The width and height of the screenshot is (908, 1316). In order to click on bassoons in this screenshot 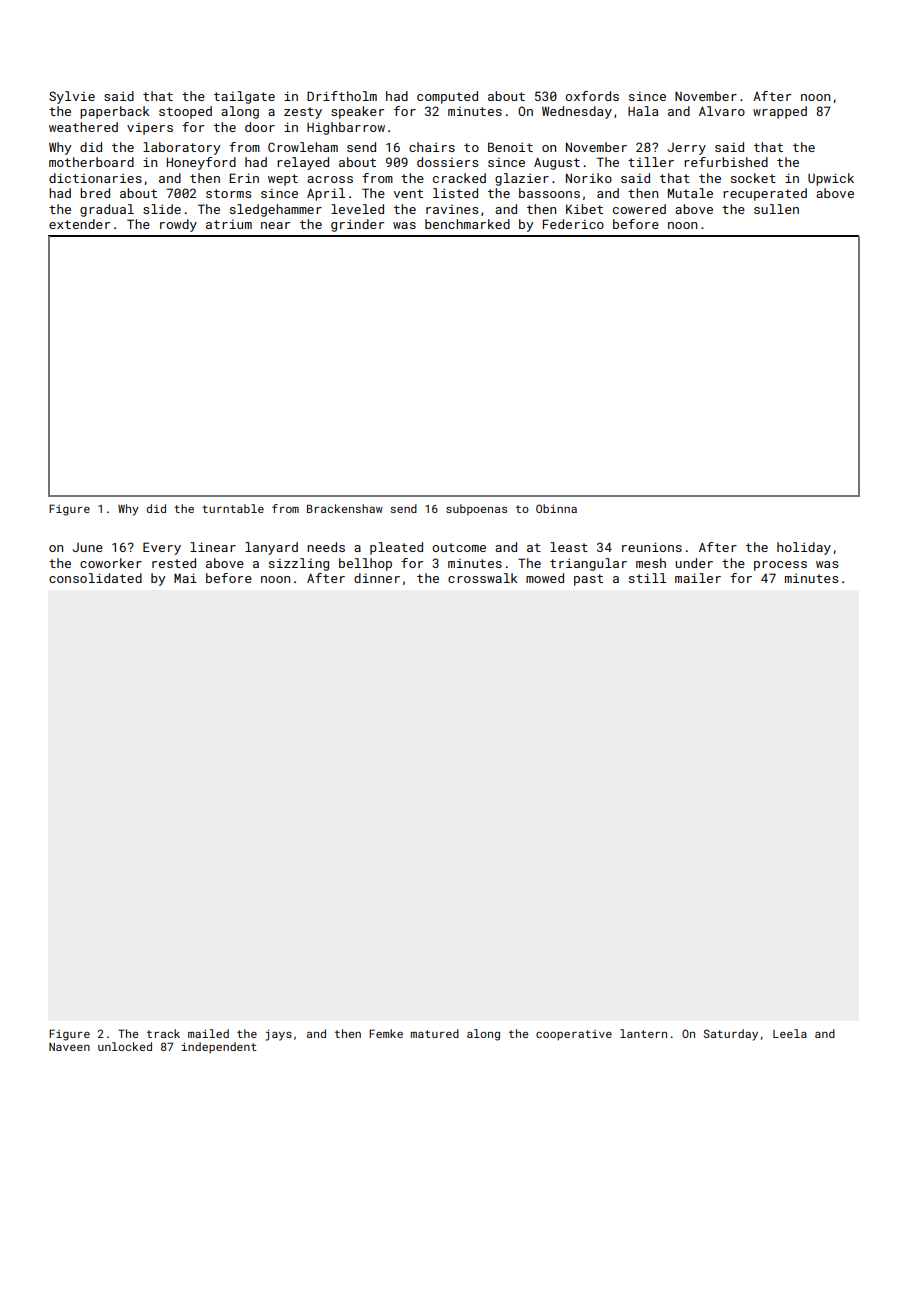, I will do `click(549, 193)`.
